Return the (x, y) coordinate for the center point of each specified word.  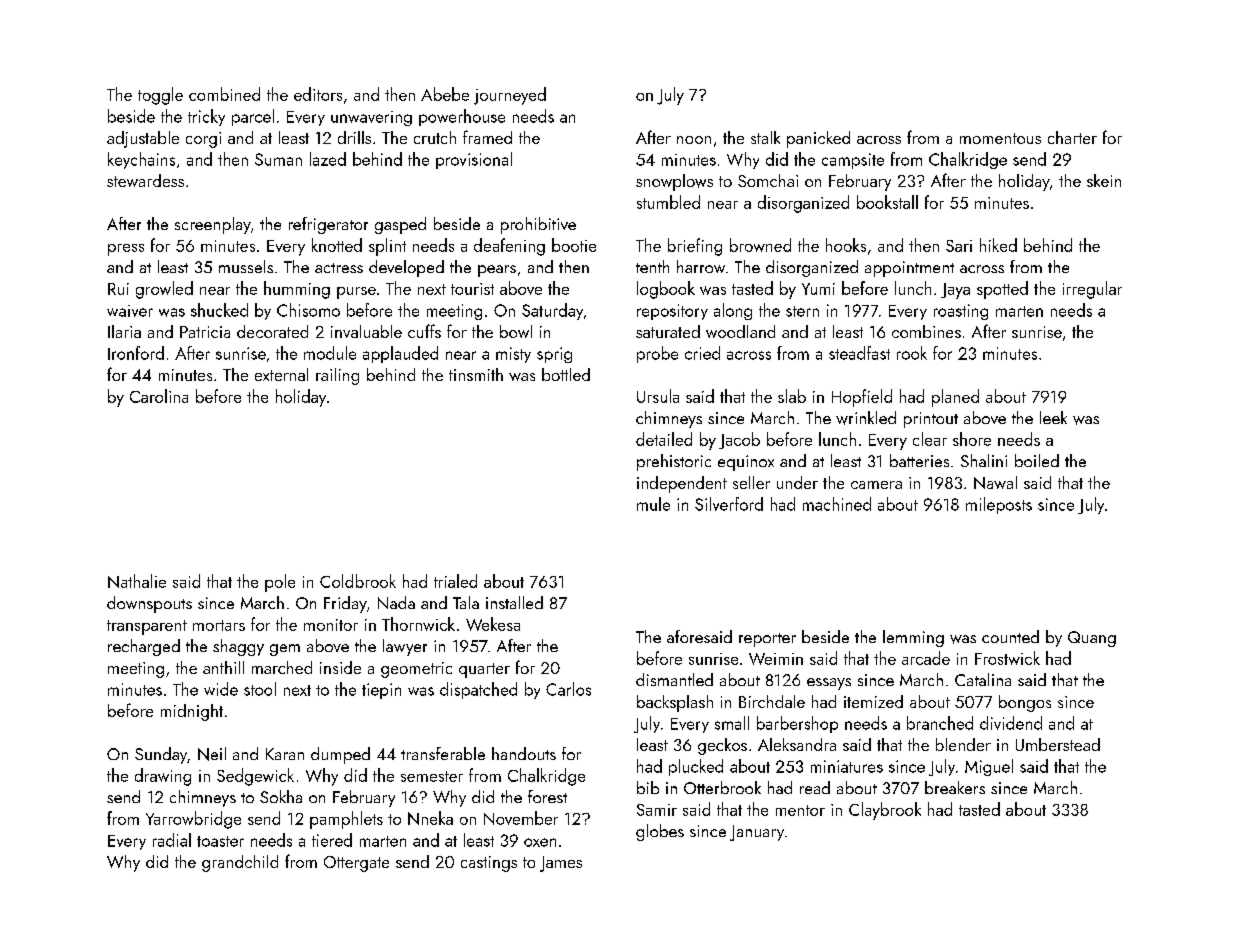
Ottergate (356, 864)
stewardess (145, 180)
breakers (955, 787)
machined (837, 504)
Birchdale (772, 701)
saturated (668, 331)
